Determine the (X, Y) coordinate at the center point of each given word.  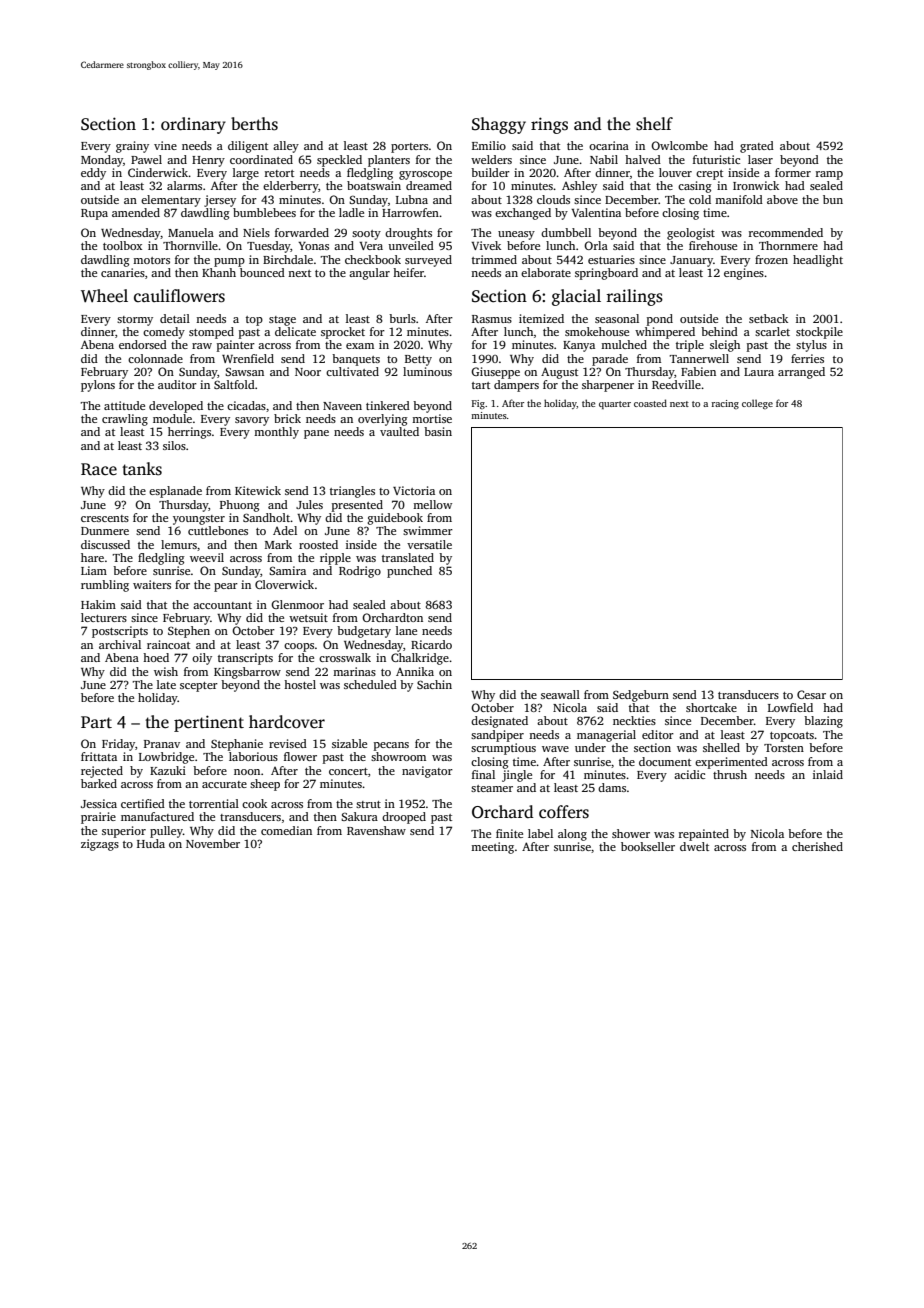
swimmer (428, 530)
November (213, 843)
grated (757, 147)
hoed (156, 657)
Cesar (811, 694)
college (757, 404)
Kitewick (258, 490)
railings (634, 297)
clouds (553, 199)
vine (165, 145)
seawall (560, 694)
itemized (541, 318)
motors (151, 260)
